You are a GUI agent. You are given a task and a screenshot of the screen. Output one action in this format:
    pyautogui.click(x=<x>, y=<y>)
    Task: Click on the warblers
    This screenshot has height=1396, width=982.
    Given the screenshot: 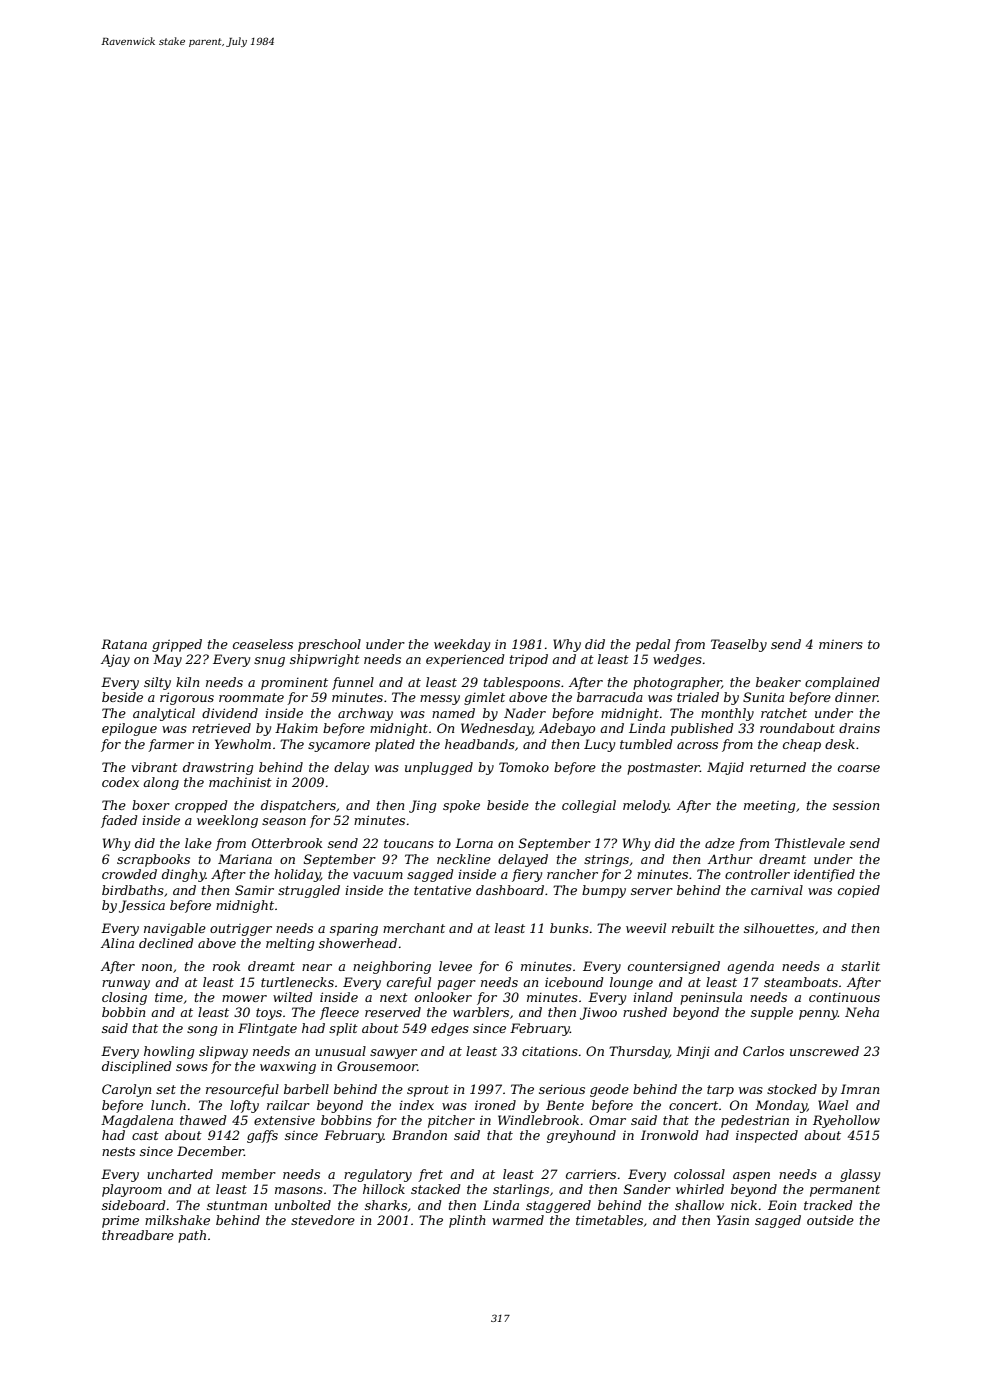 What is the action you would take?
    pyautogui.click(x=481, y=1012)
